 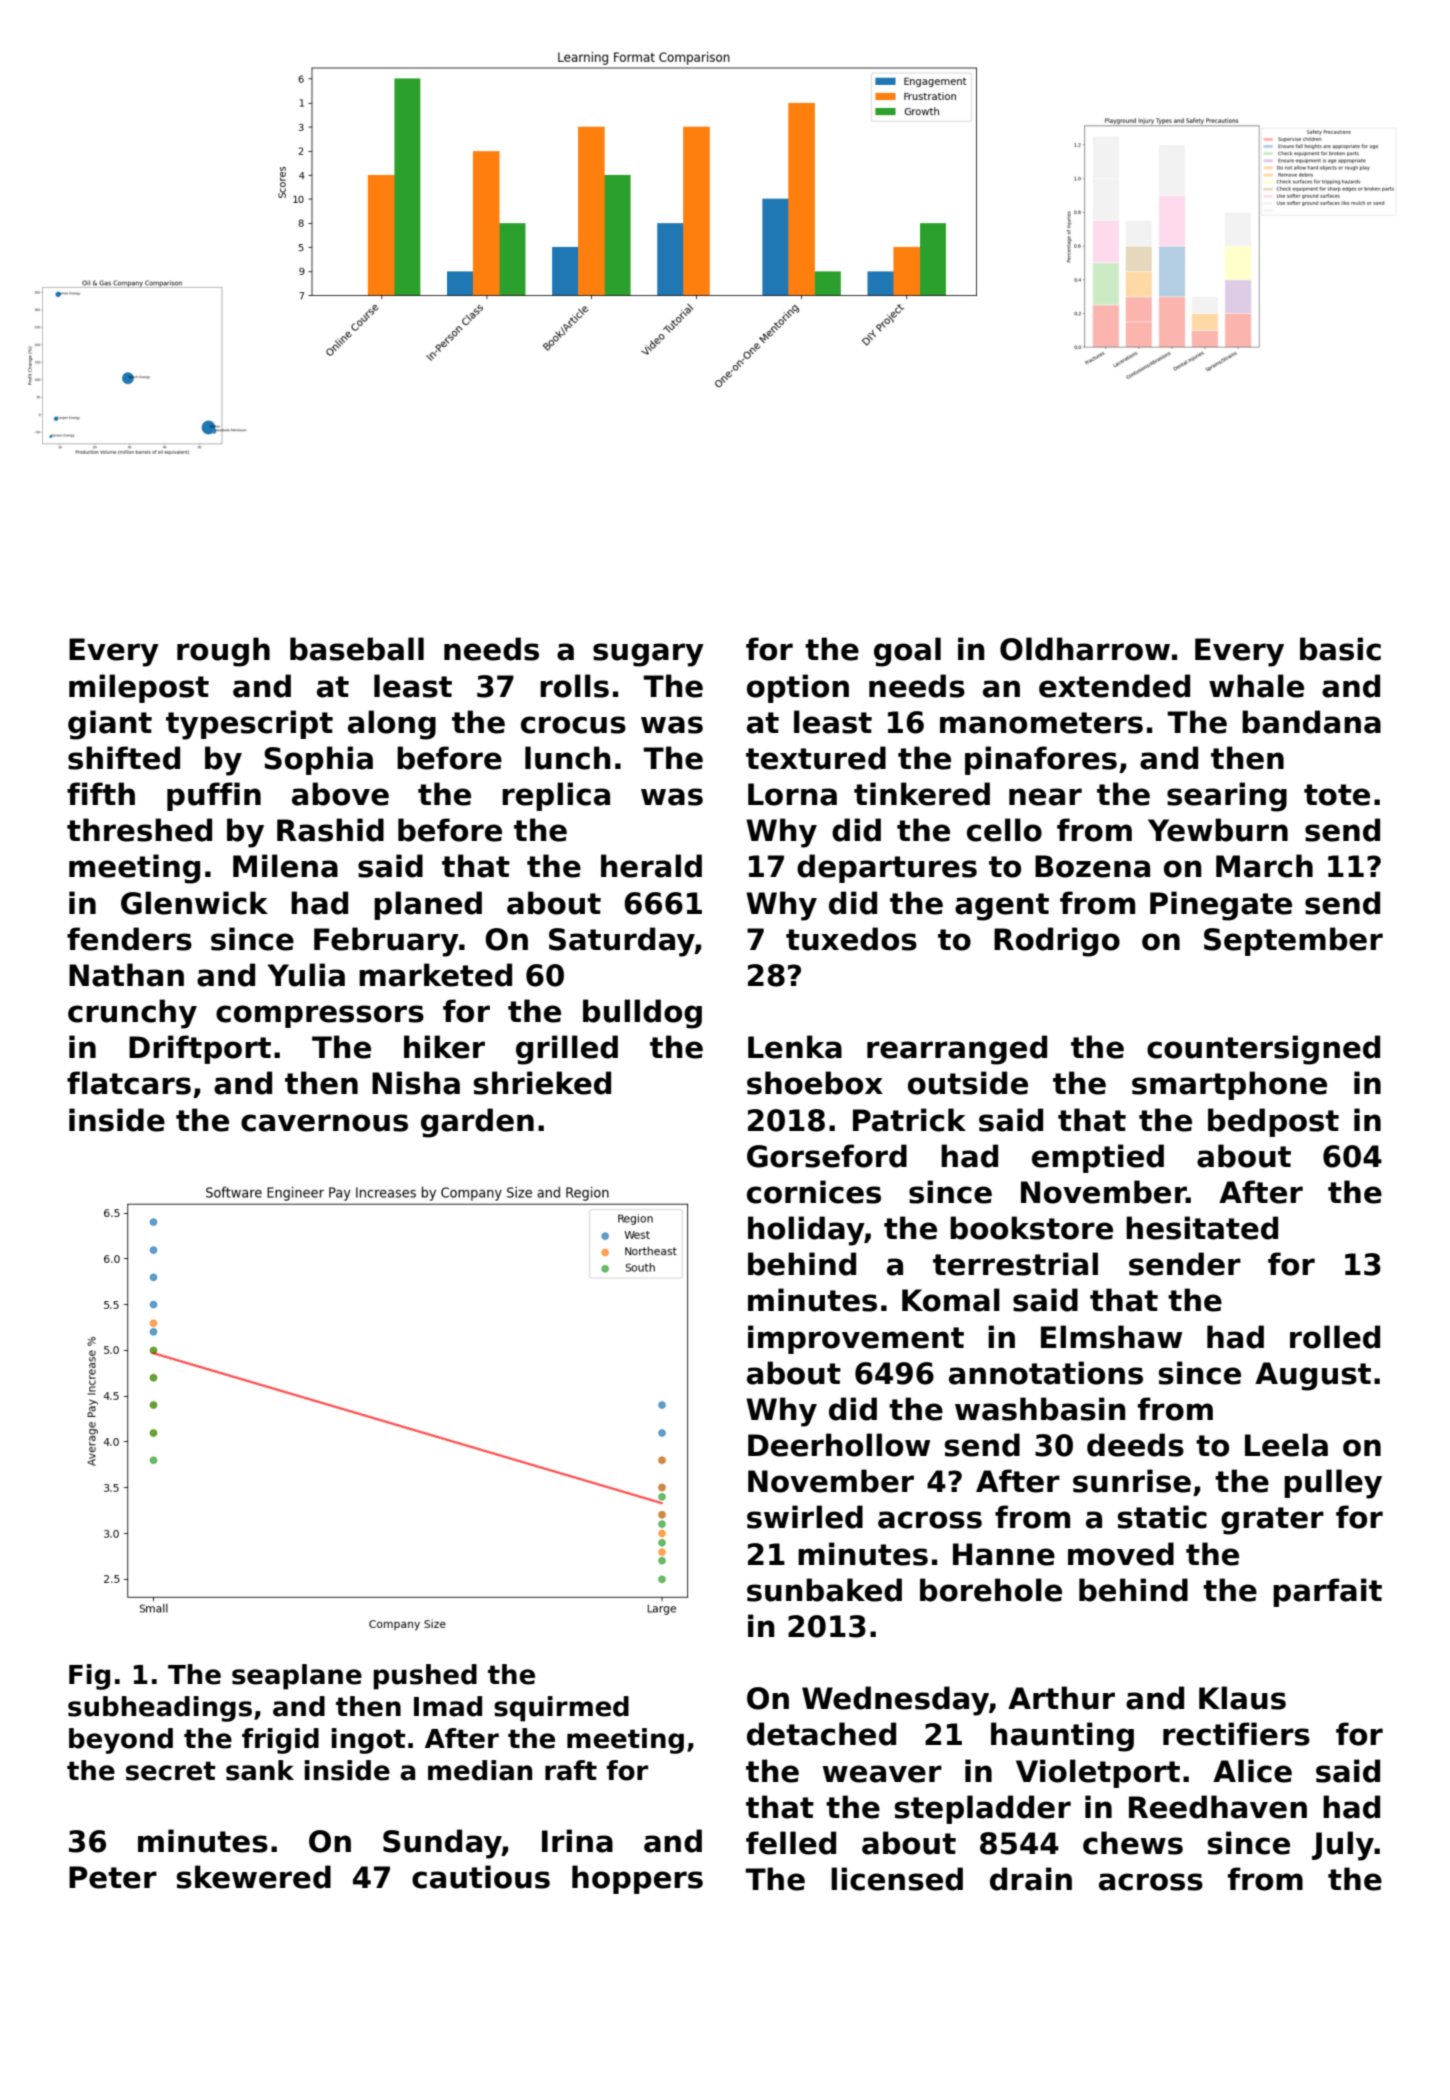 What do you see at coordinates (297, 1677) in the image?
I see `seaplane` at bounding box center [297, 1677].
